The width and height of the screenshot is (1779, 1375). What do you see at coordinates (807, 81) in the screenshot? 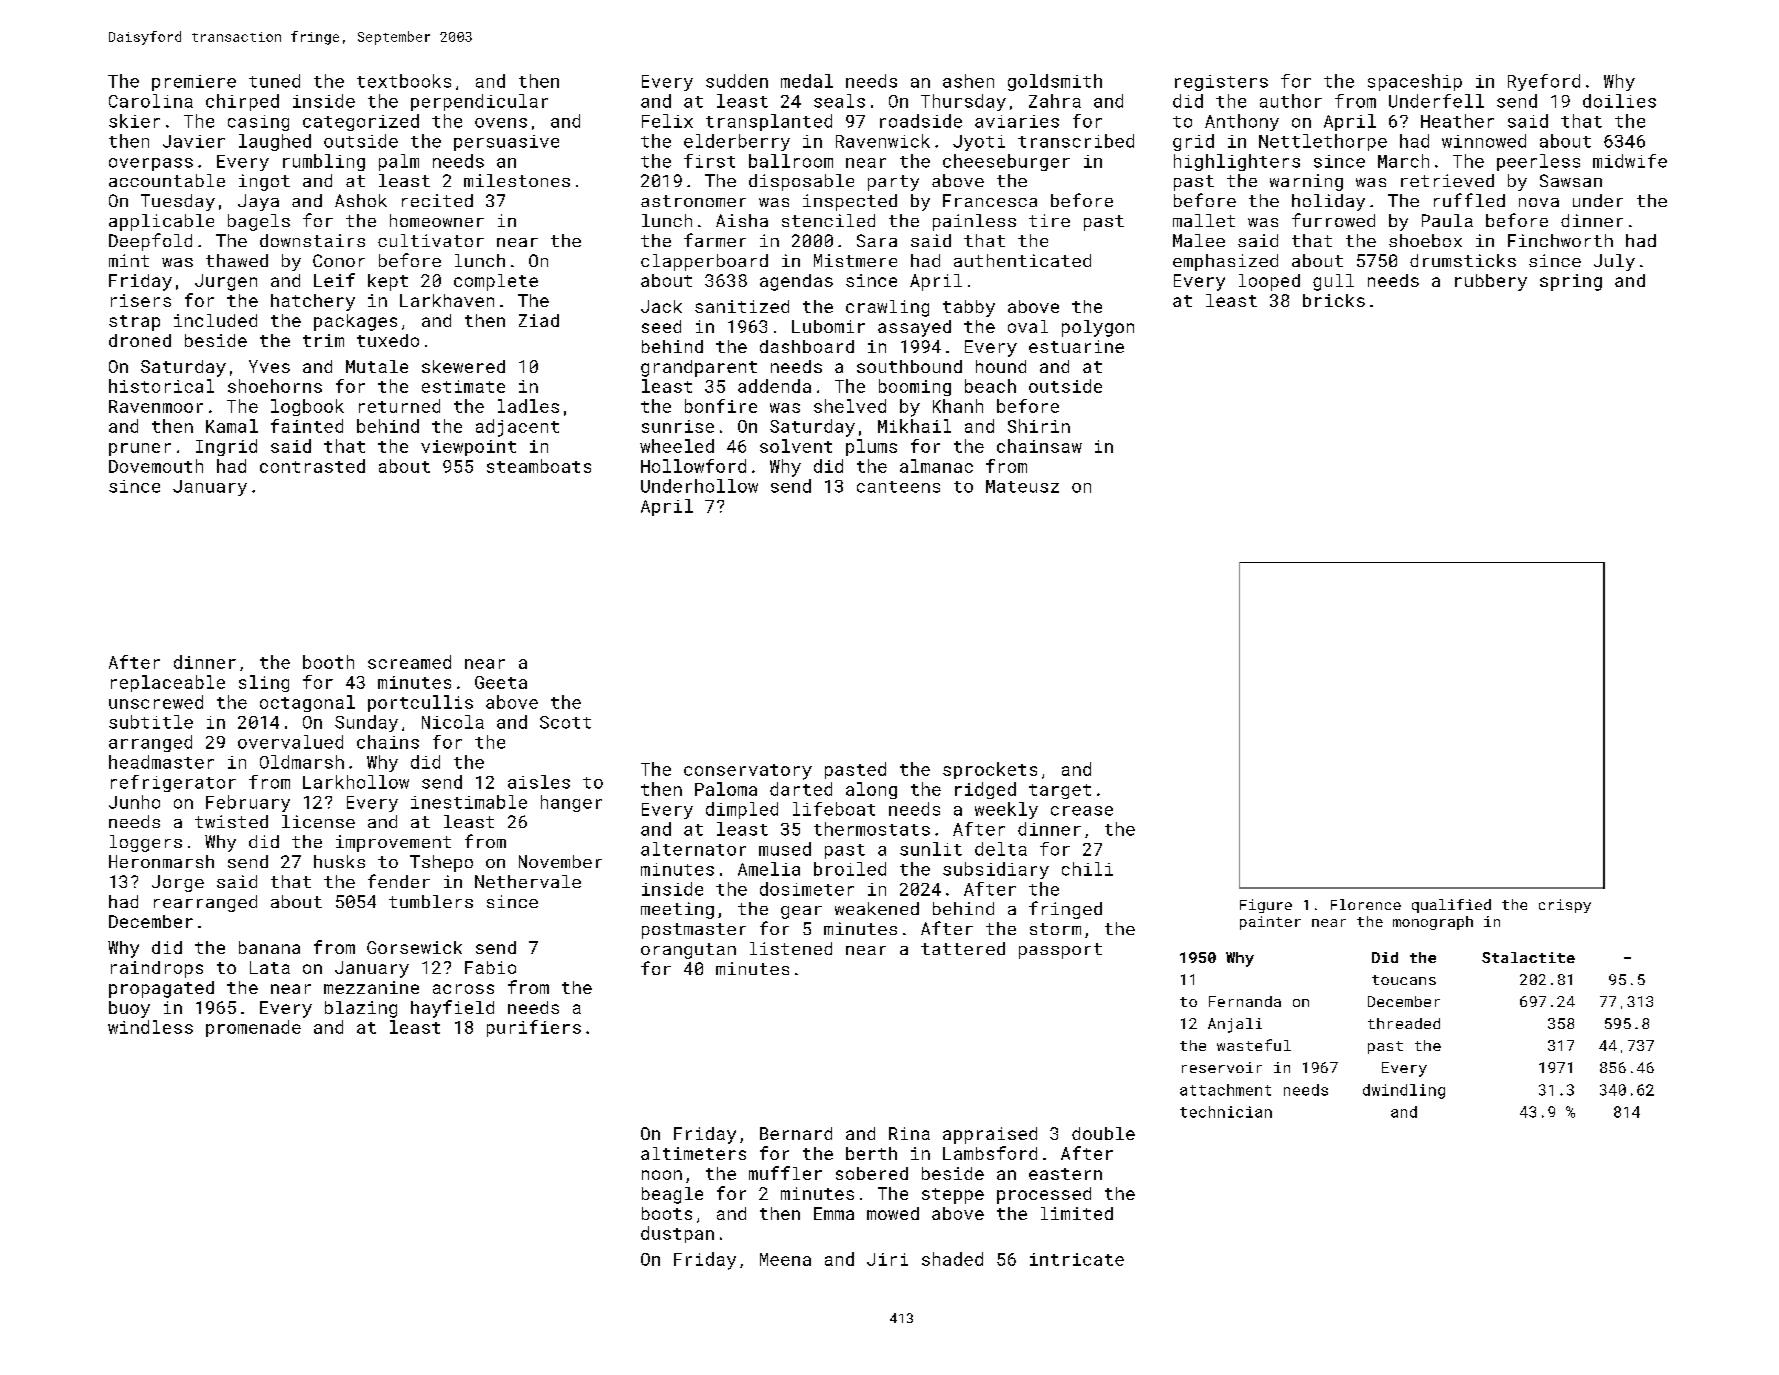
I see `medal` at bounding box center [807, 81].
